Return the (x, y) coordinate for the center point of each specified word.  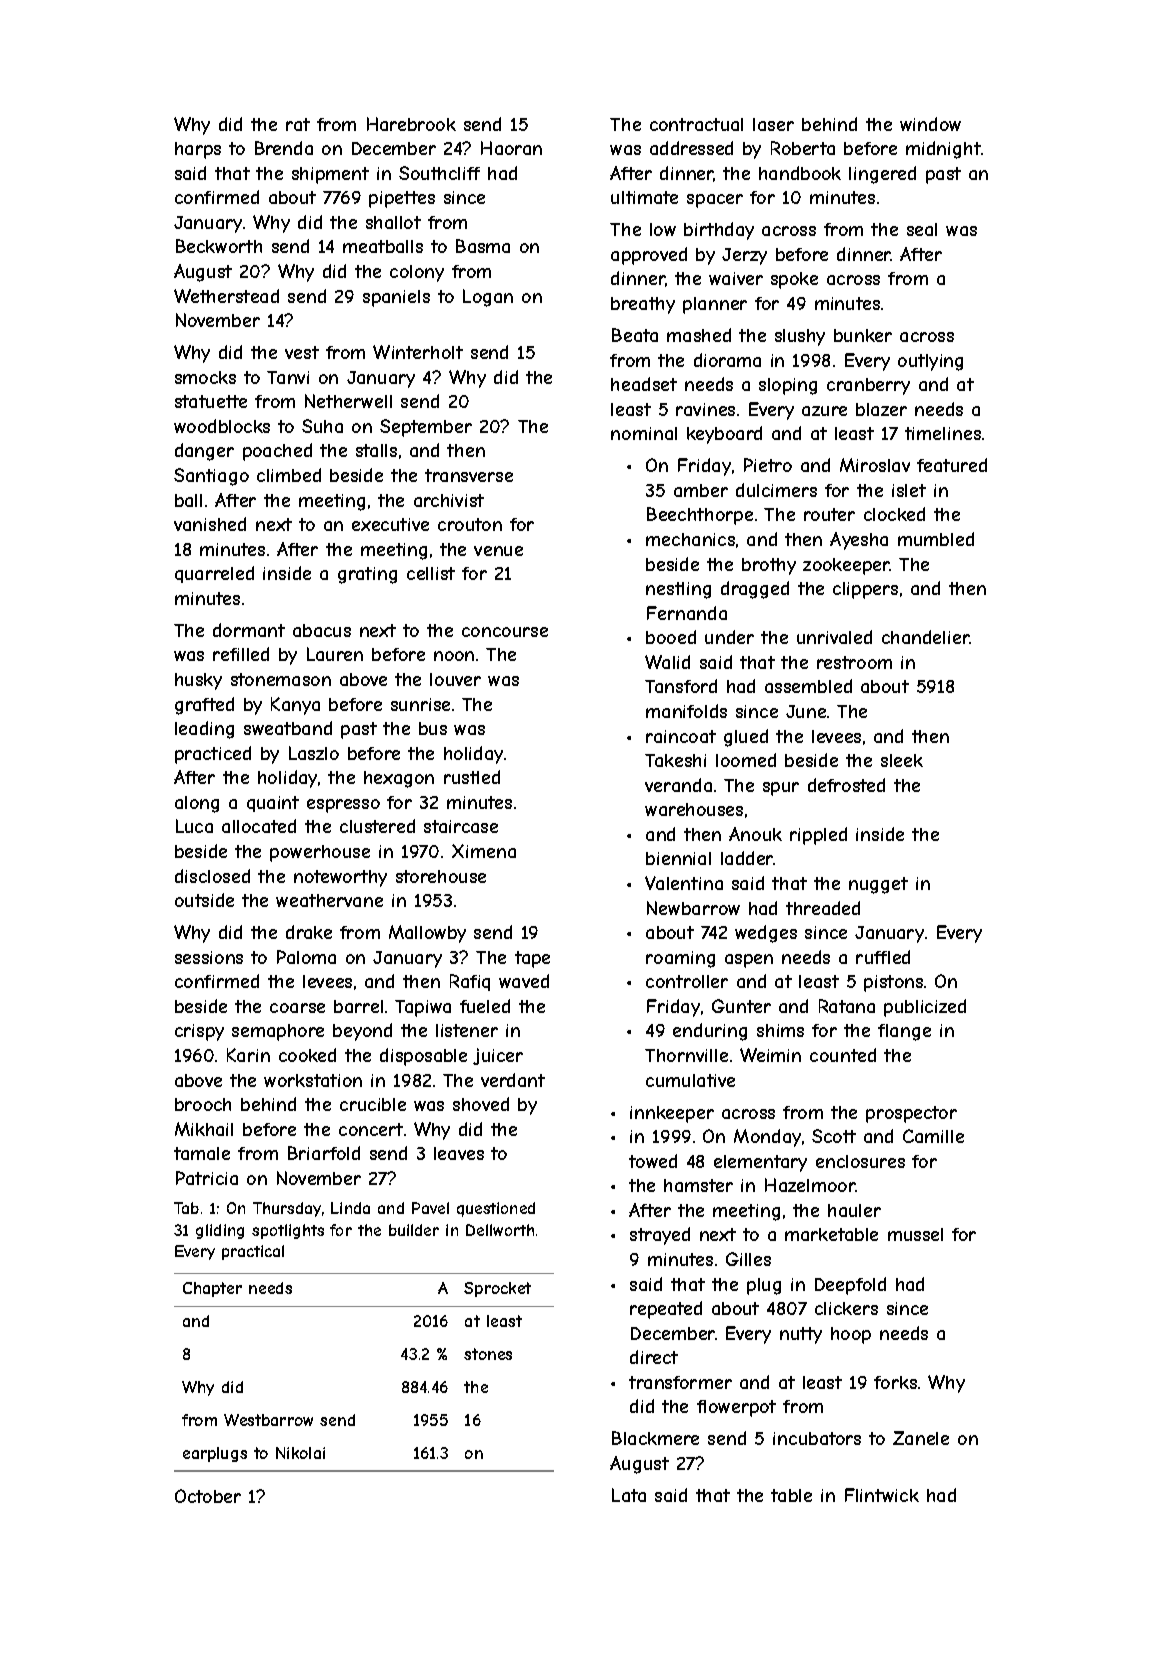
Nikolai (300, 1453)
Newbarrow (693, 908)
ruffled (883, 957)
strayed (660, 1236)
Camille (933, 1136)
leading (204, 730)
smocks (205, 377)
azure (824, 411)
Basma (483, 246)
